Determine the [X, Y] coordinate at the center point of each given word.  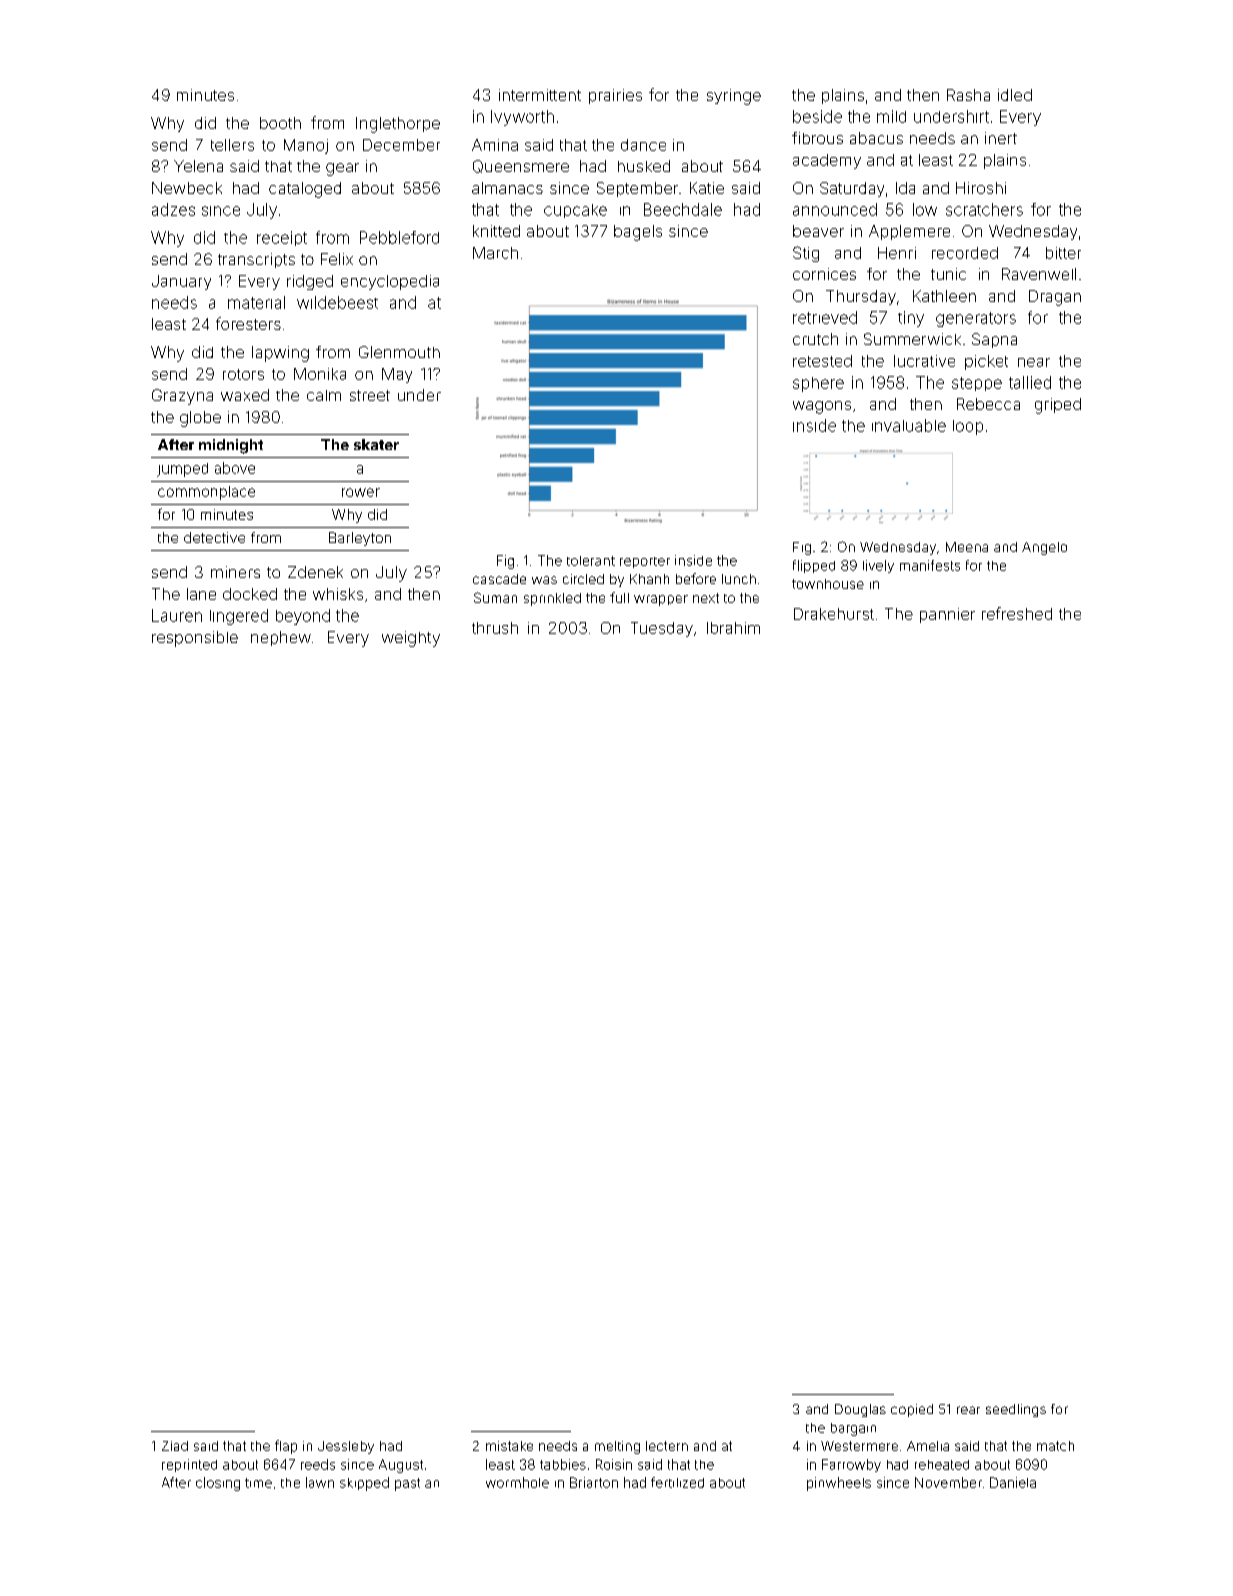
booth [280, 123]
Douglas [860, 1410]
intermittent [540, 95]
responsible [195, 639]
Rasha [968, 95]
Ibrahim [733, 628]
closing [218, 1484]
